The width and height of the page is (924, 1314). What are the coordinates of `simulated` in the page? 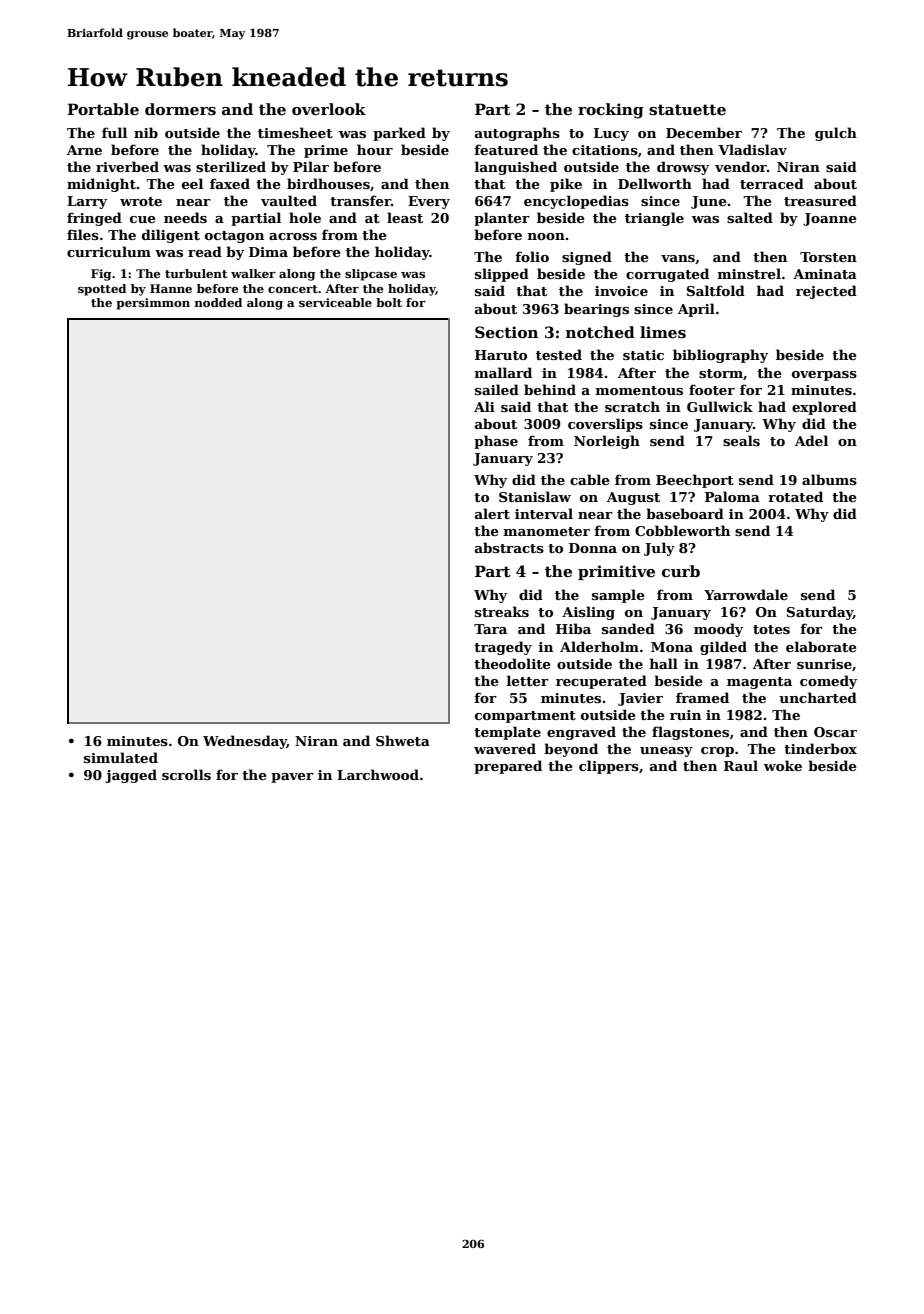 It's located at (121, 757).
